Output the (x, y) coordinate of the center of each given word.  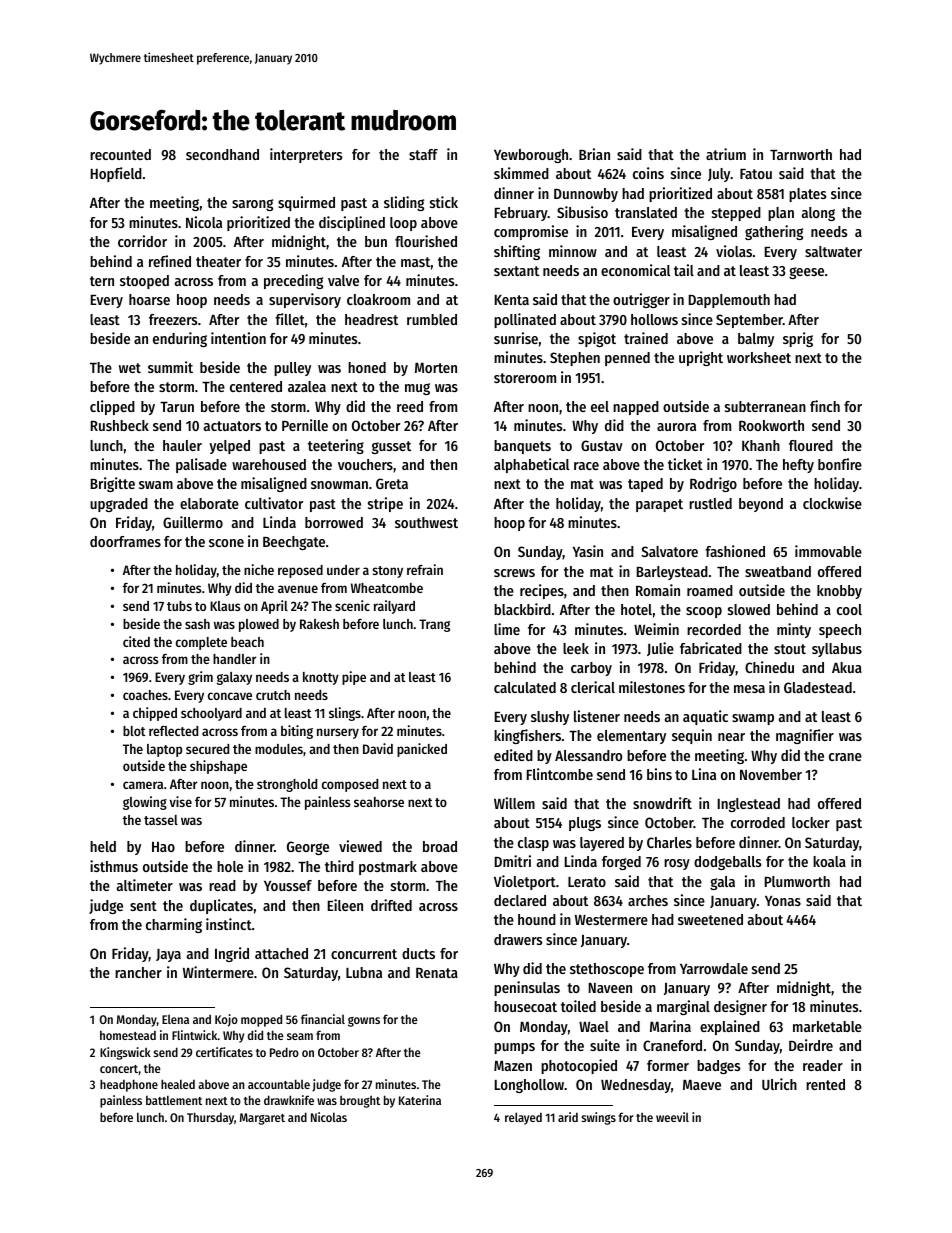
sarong (252, 205)
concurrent (364, 954)
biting (297, 732)
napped (636, 408)
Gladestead (818, 687)
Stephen (575, 359)
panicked (422, 750)
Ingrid (232, 954)
